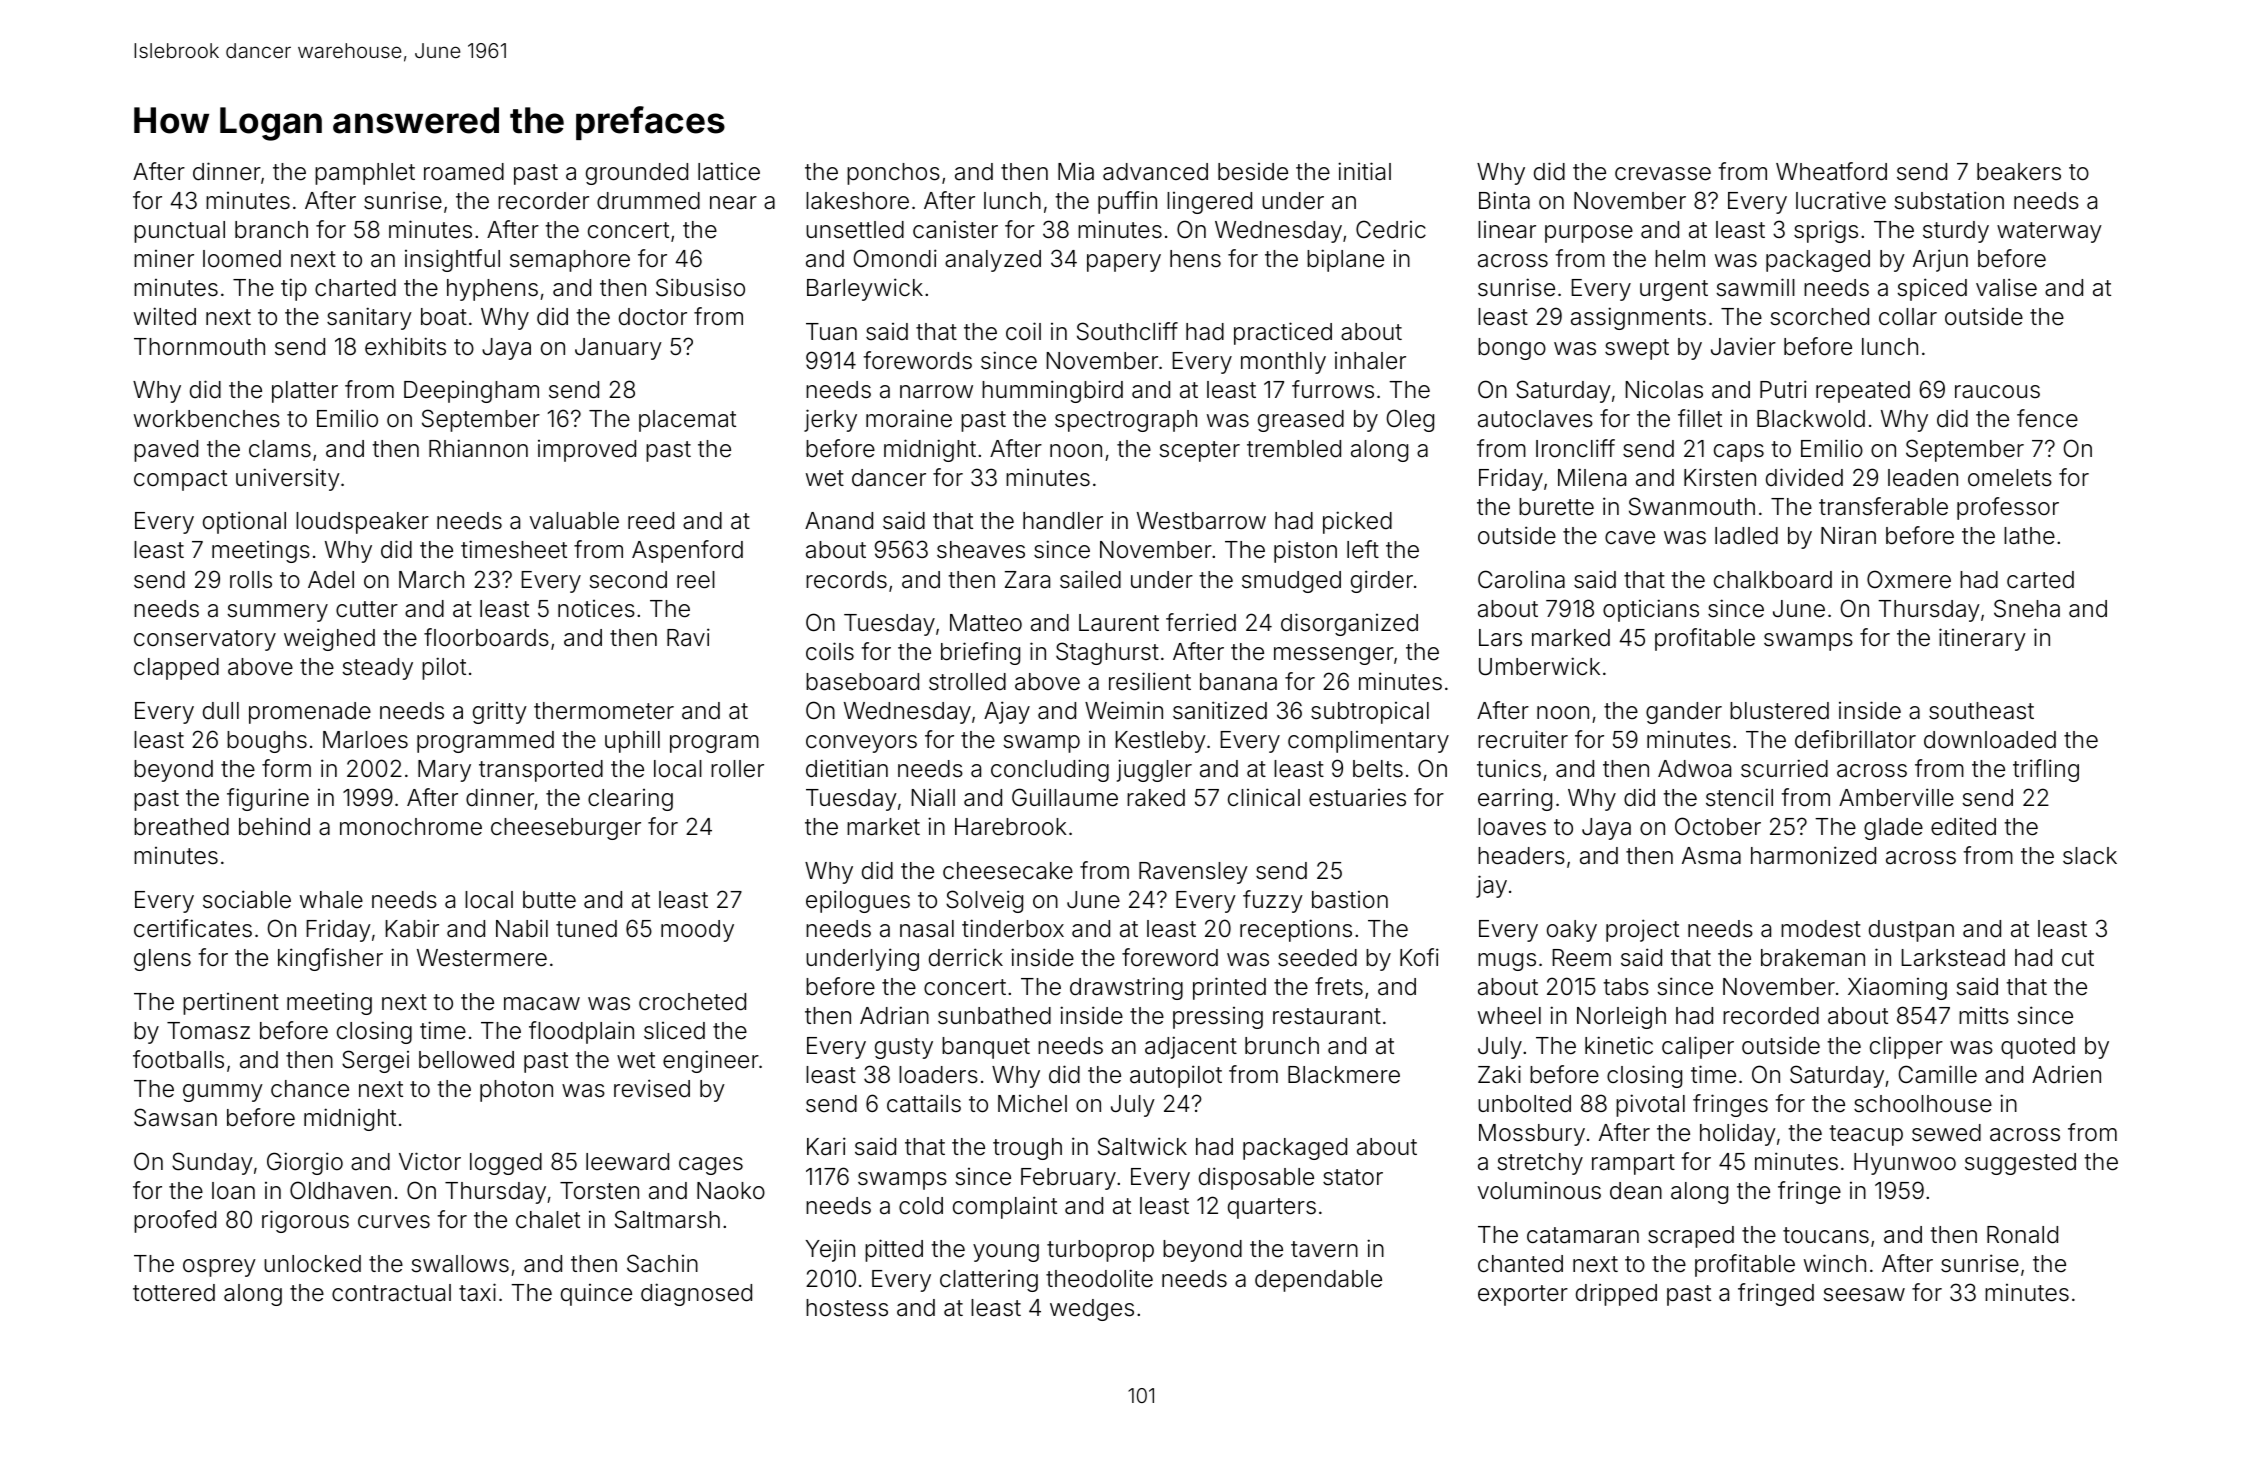 The height and width of the document is (1459, 2255). Describe the element at coordinates (1773, 580) in the document. I see `chalkboard` at that location.
